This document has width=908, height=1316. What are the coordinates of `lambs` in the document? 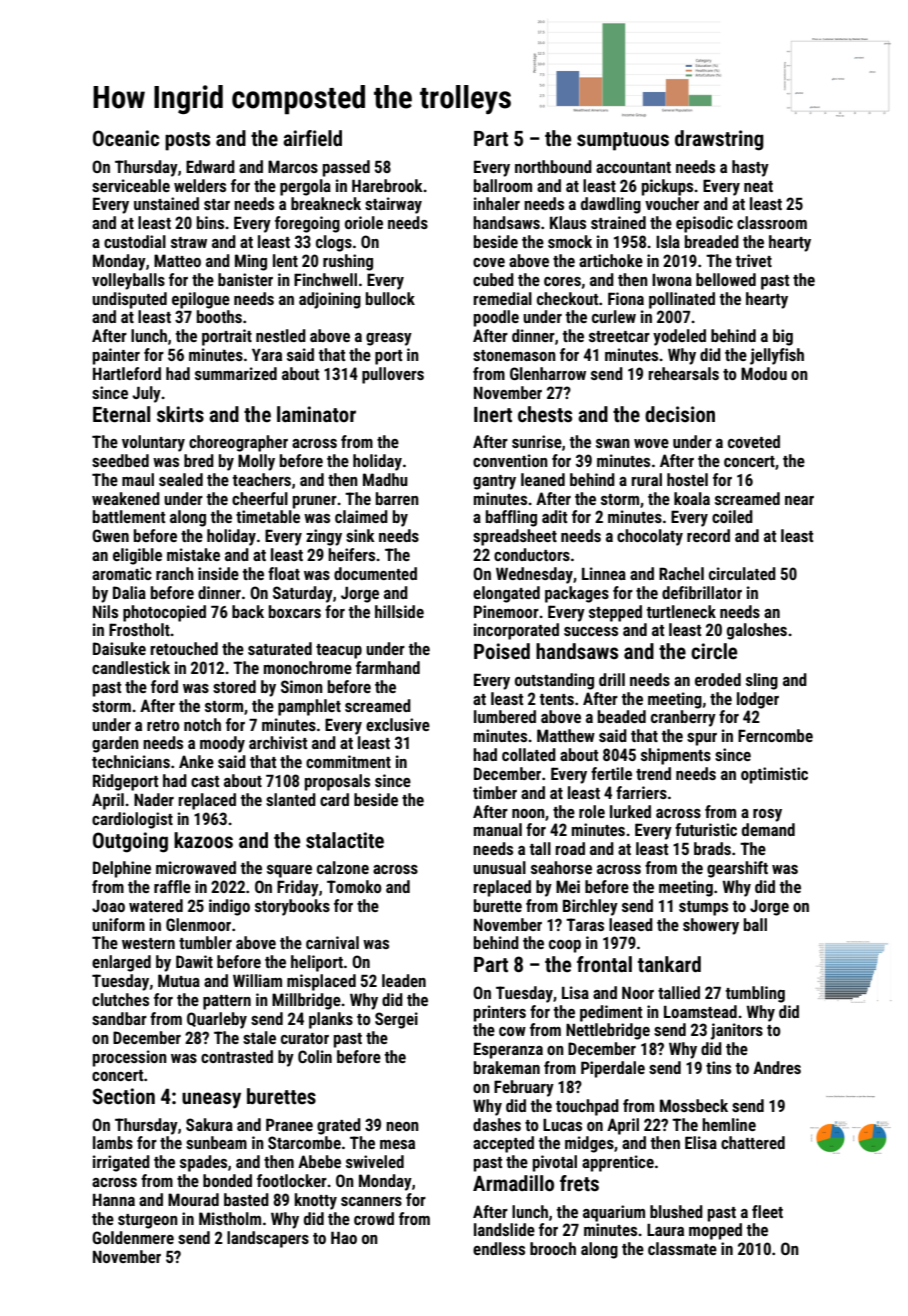 It's located at (113, 1142).
